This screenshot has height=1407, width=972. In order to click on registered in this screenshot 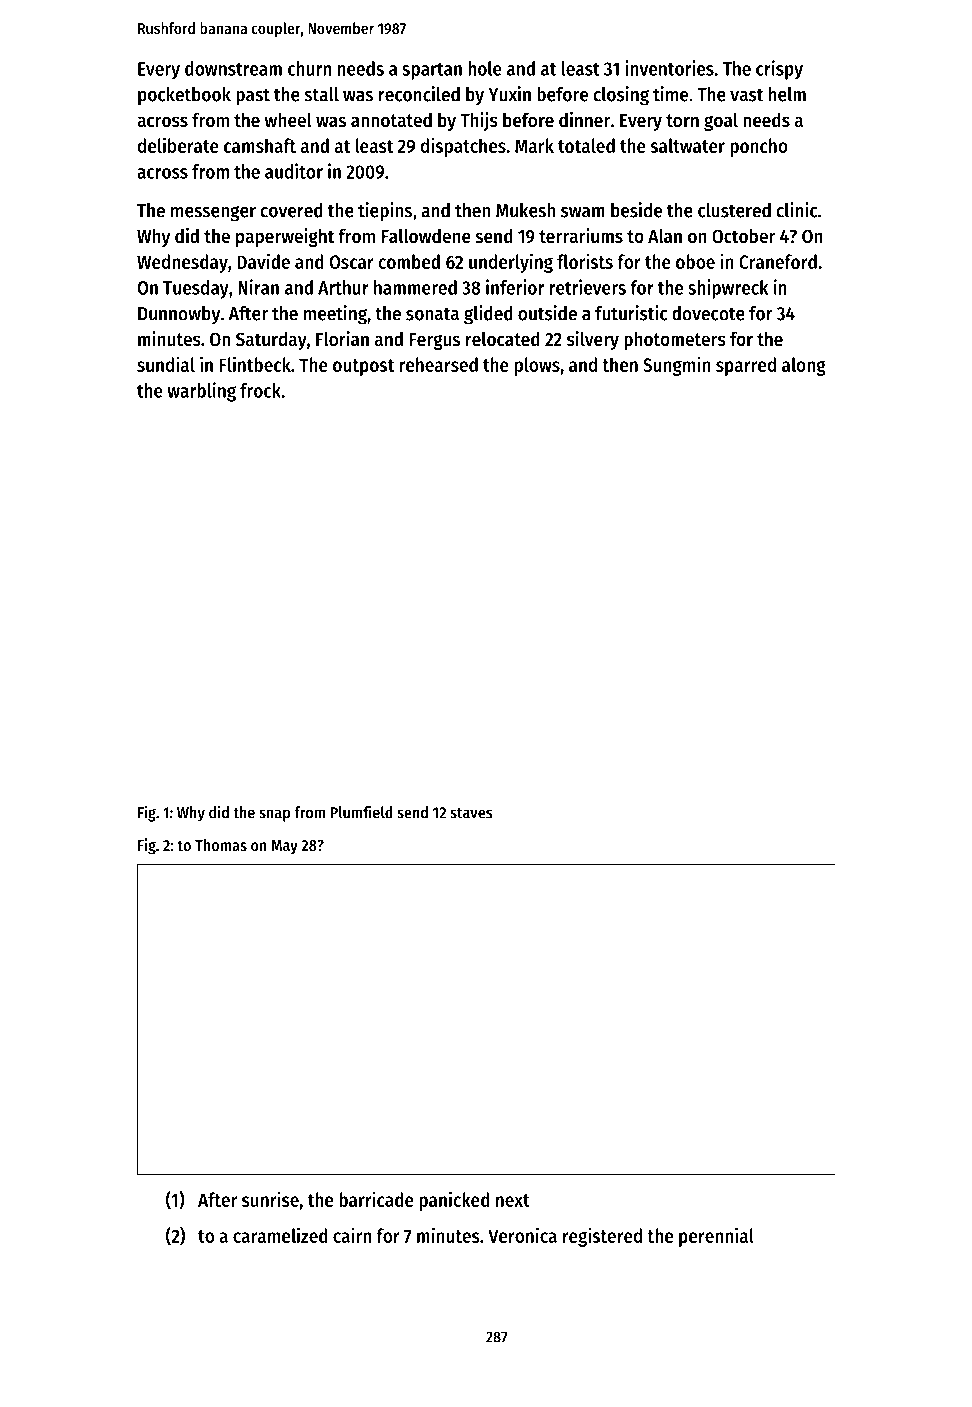, I will do `click(602, 1237)`.
